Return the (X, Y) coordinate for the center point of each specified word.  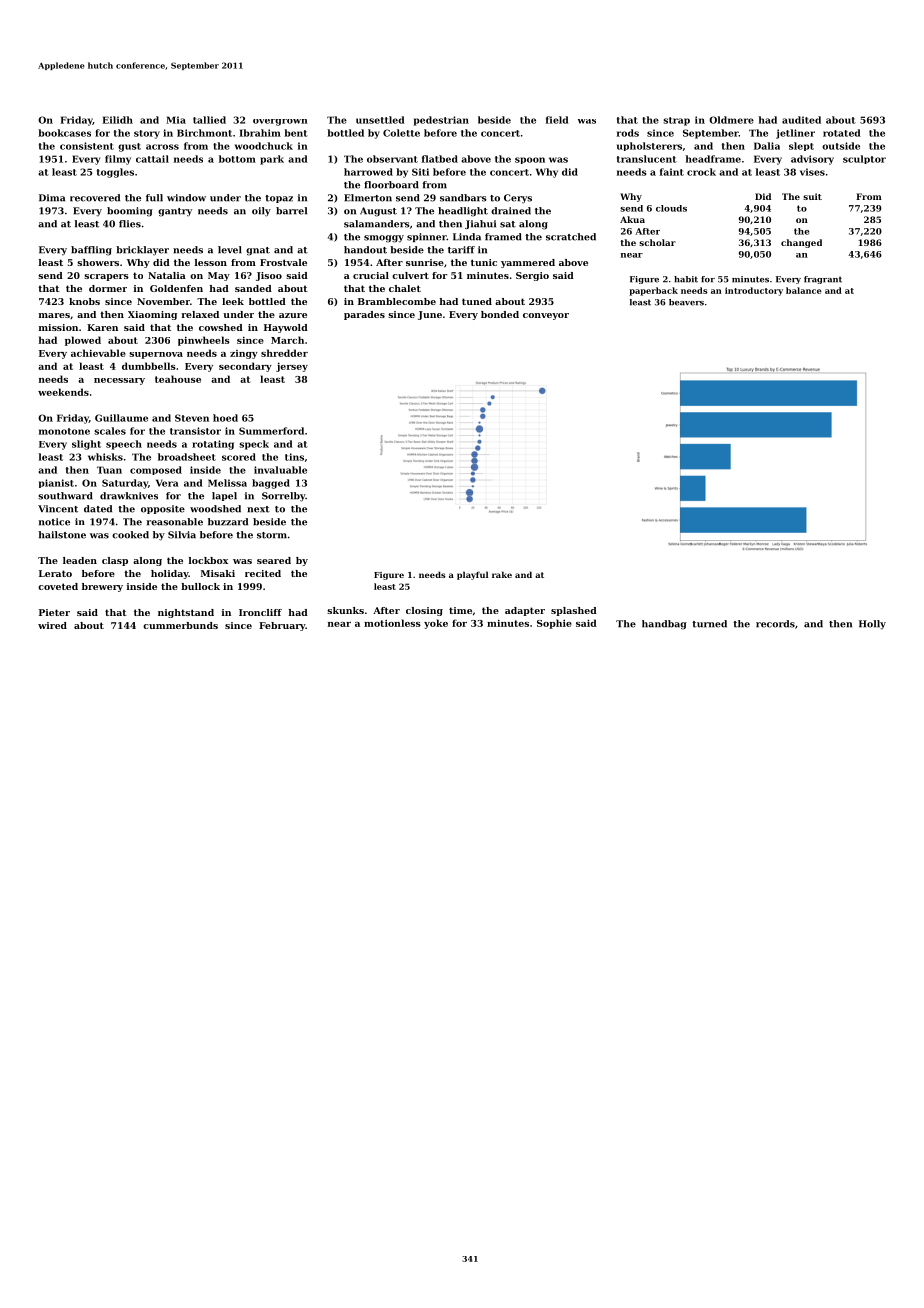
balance (804, 290)
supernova (156, 355)
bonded (500, 314)
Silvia (182, 535)
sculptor (864, 159)
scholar (657, 242)
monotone (64, 431)
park (272, 160)
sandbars (463, 198)
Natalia (167, 275)
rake (502, 574)
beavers (686, 302)
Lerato (55, 573)
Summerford (271, 431)
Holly (872, 625)
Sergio (532, 276)
